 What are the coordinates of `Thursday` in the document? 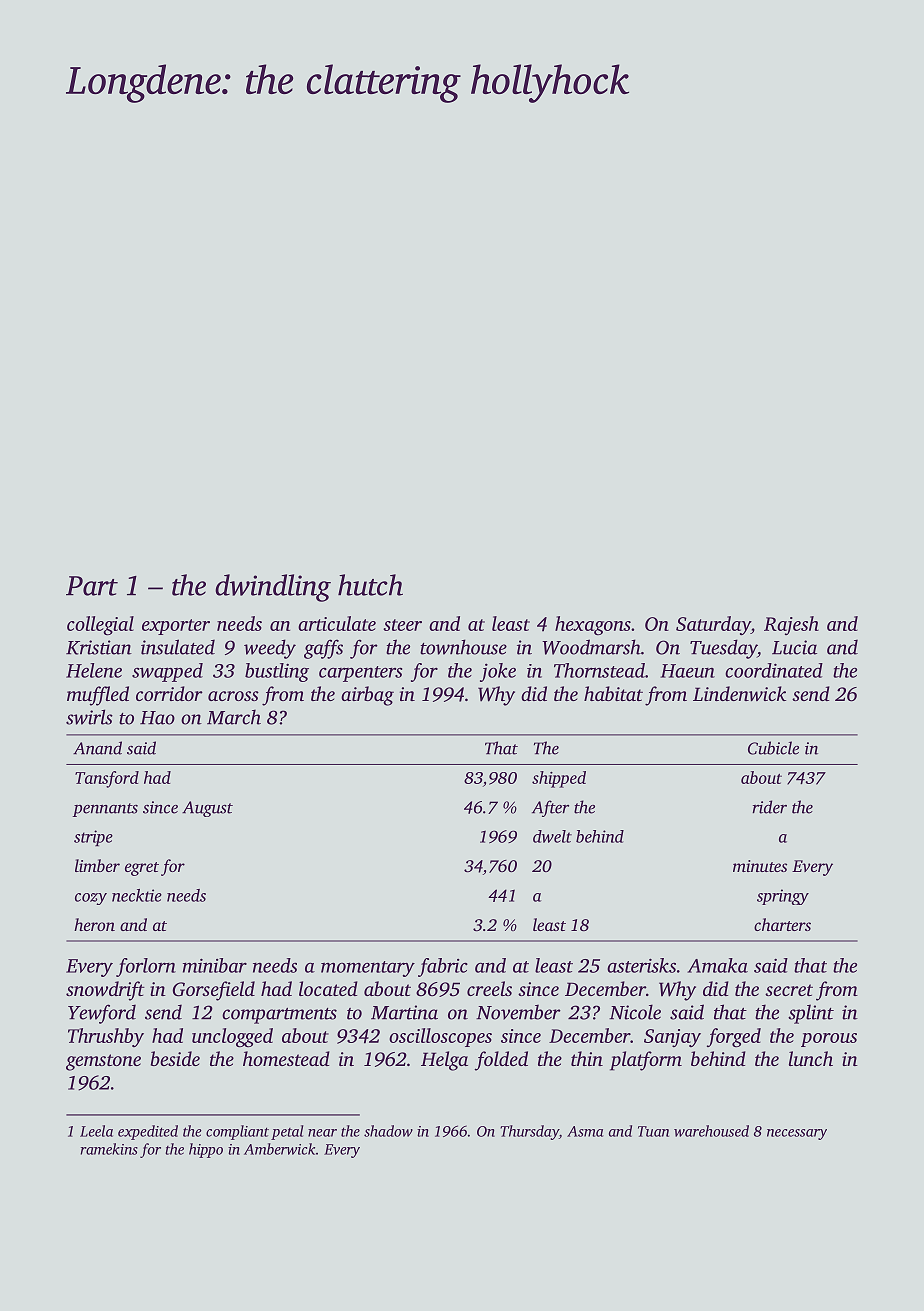 It's located at (529, 1132).
